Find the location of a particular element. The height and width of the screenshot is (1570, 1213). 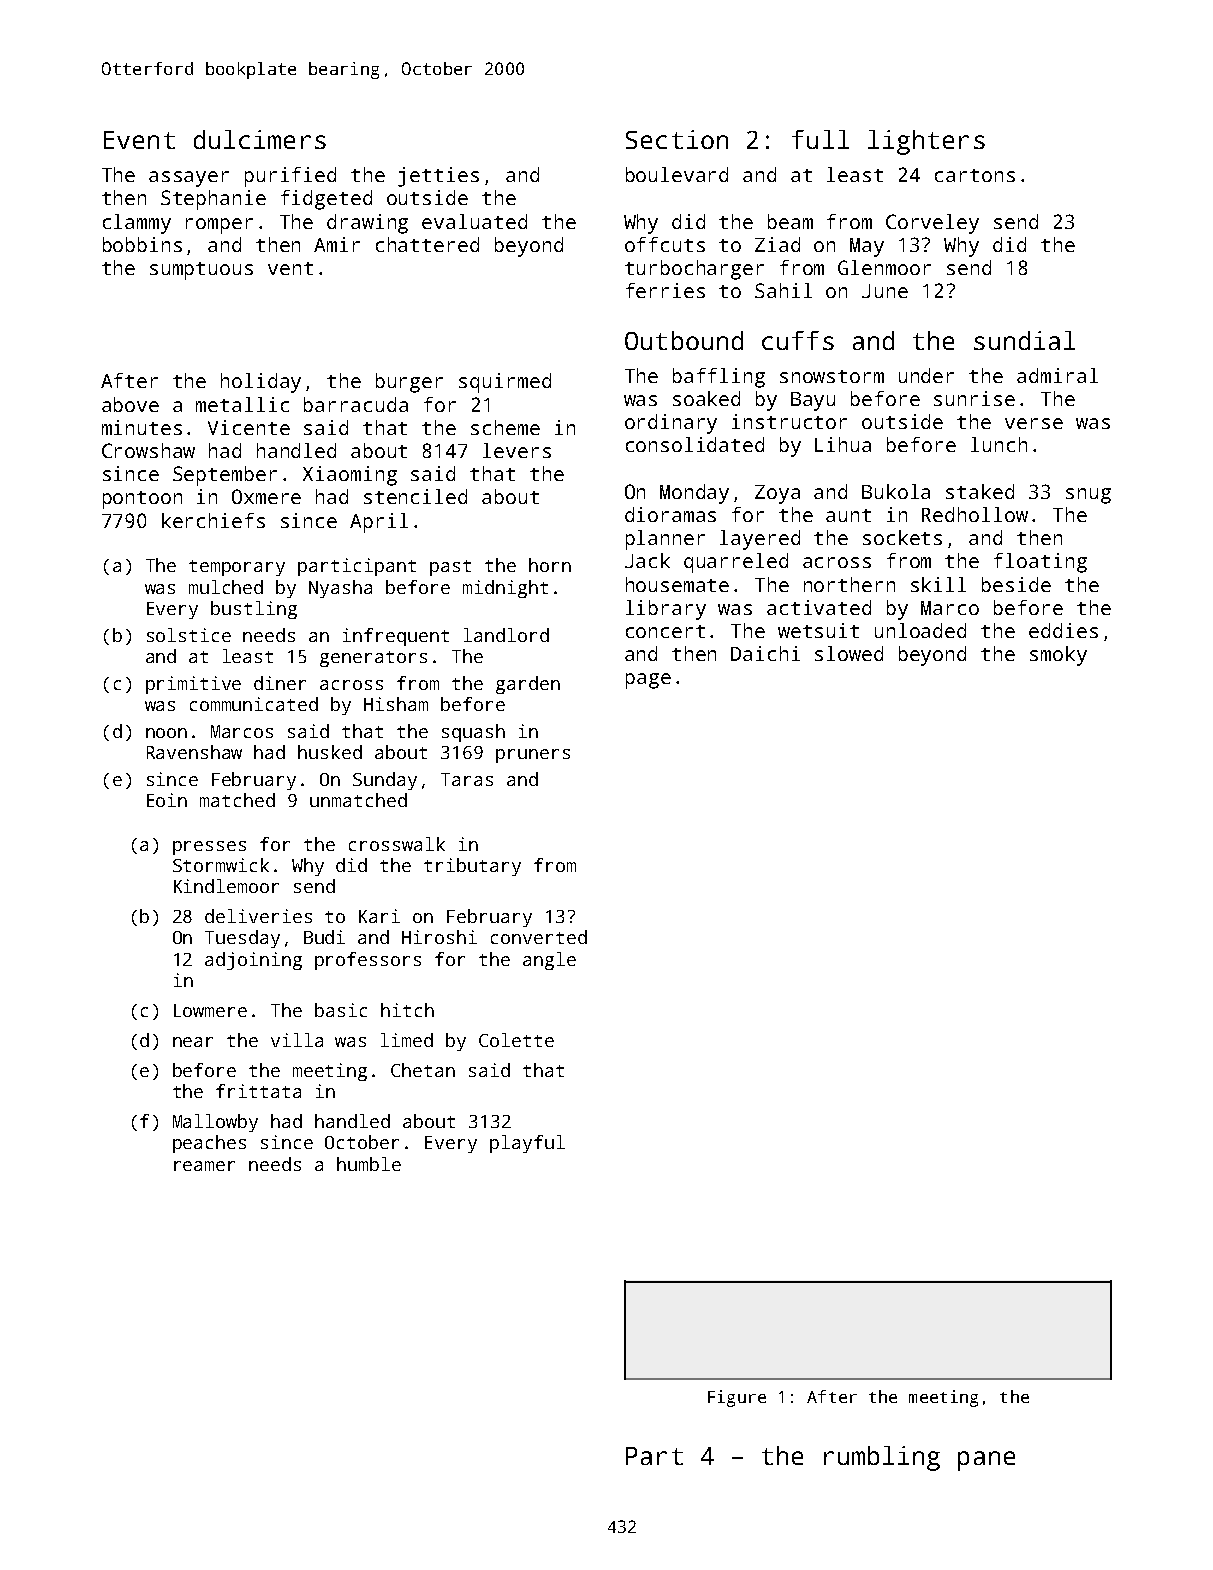

romper is located at coordinates (219, 226).
